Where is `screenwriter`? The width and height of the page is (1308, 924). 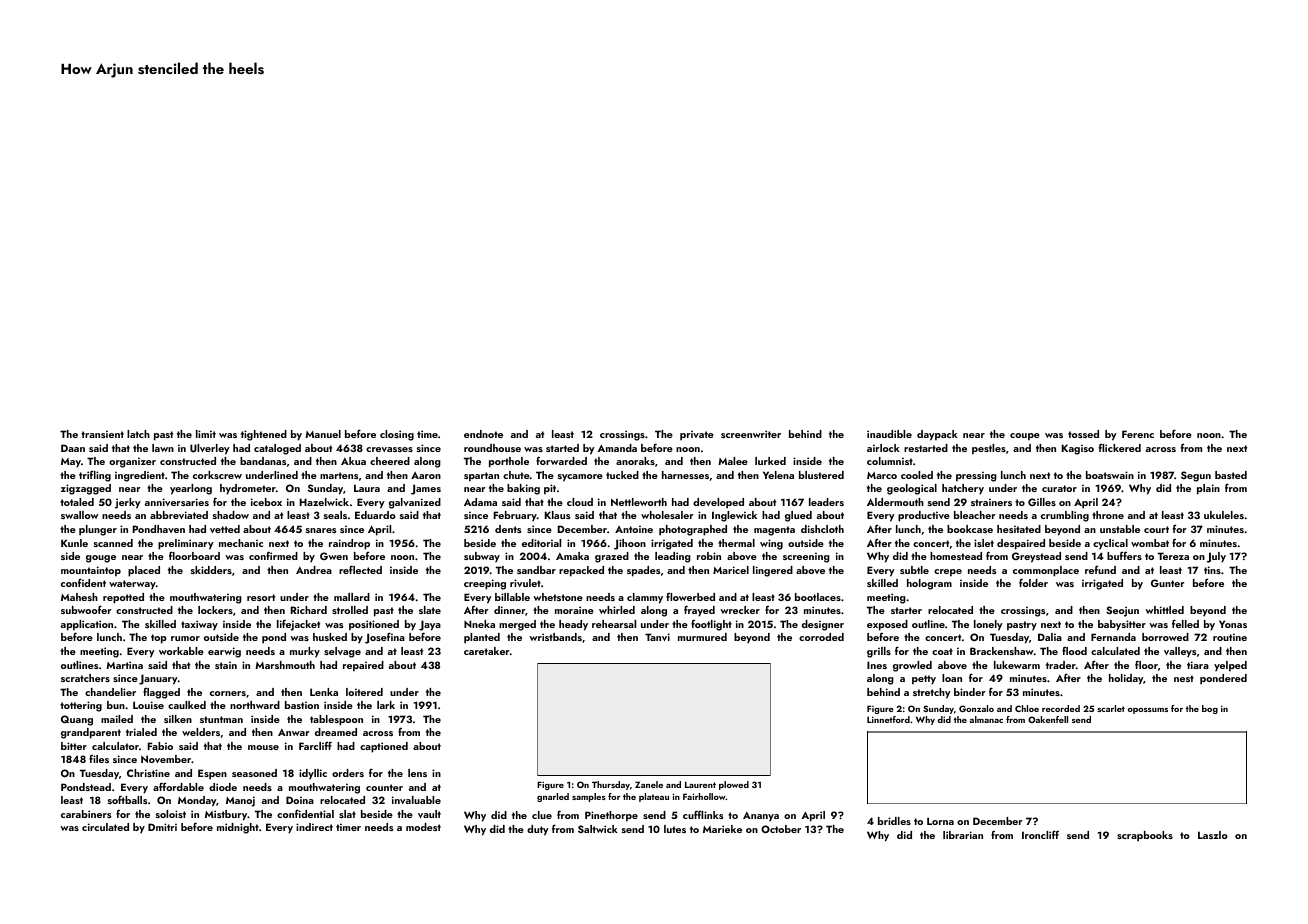
screenwriter is located at coordinates (751, 434).
